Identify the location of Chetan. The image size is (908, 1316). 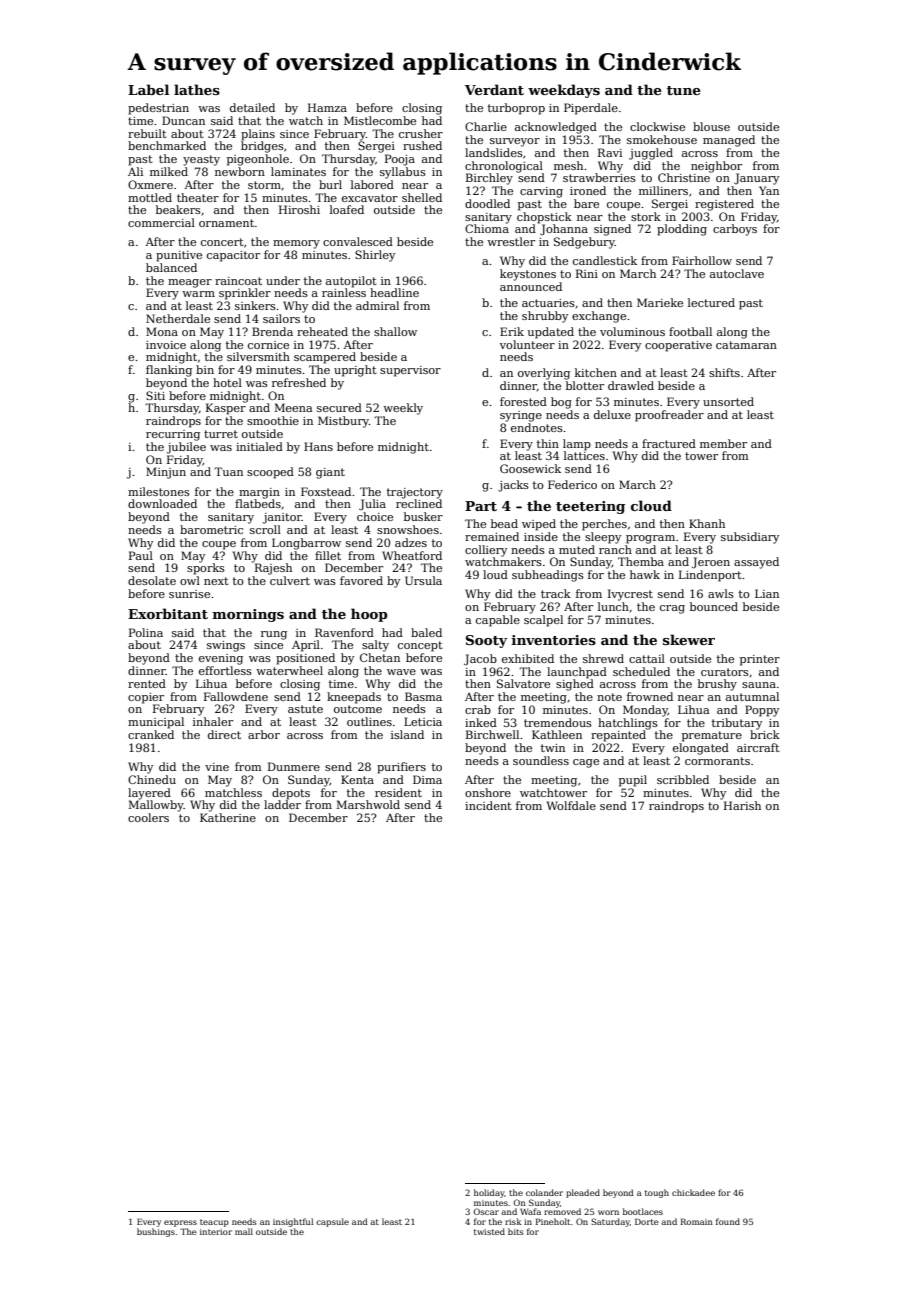
(380, 657).
